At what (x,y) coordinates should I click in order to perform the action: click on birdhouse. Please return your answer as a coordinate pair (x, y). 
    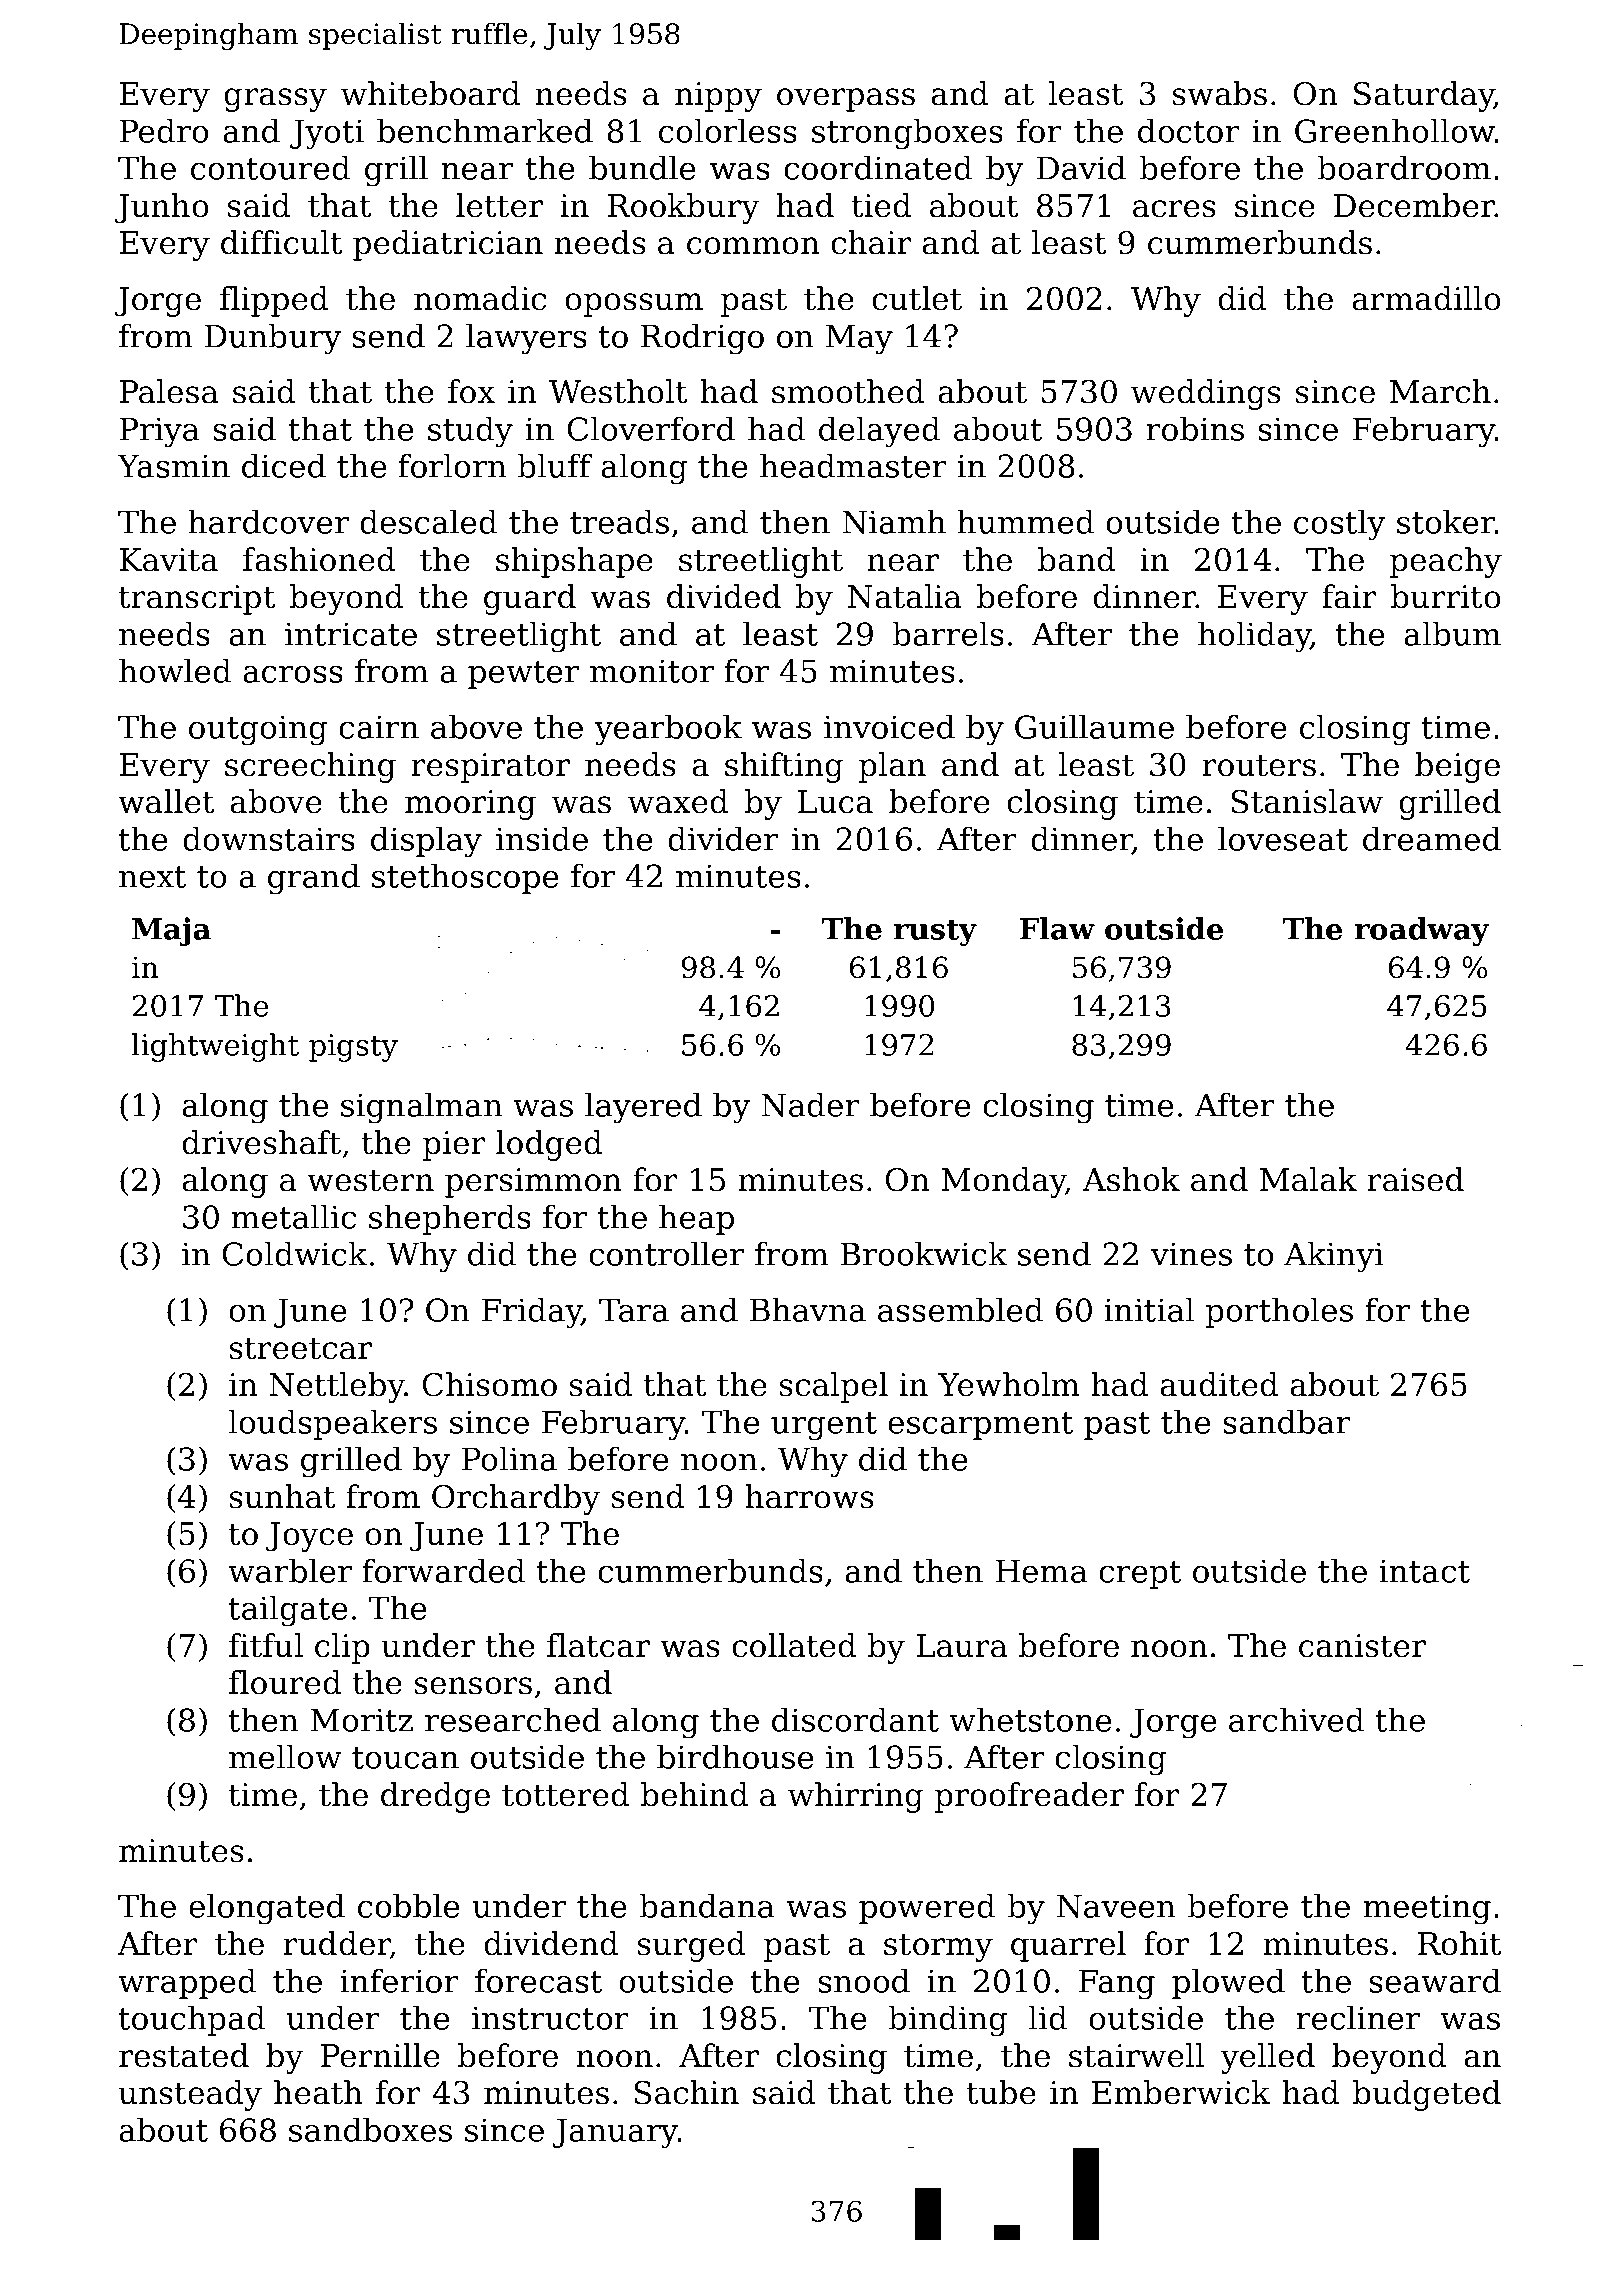
    Looking at the image, I should click on (735, 1756).
